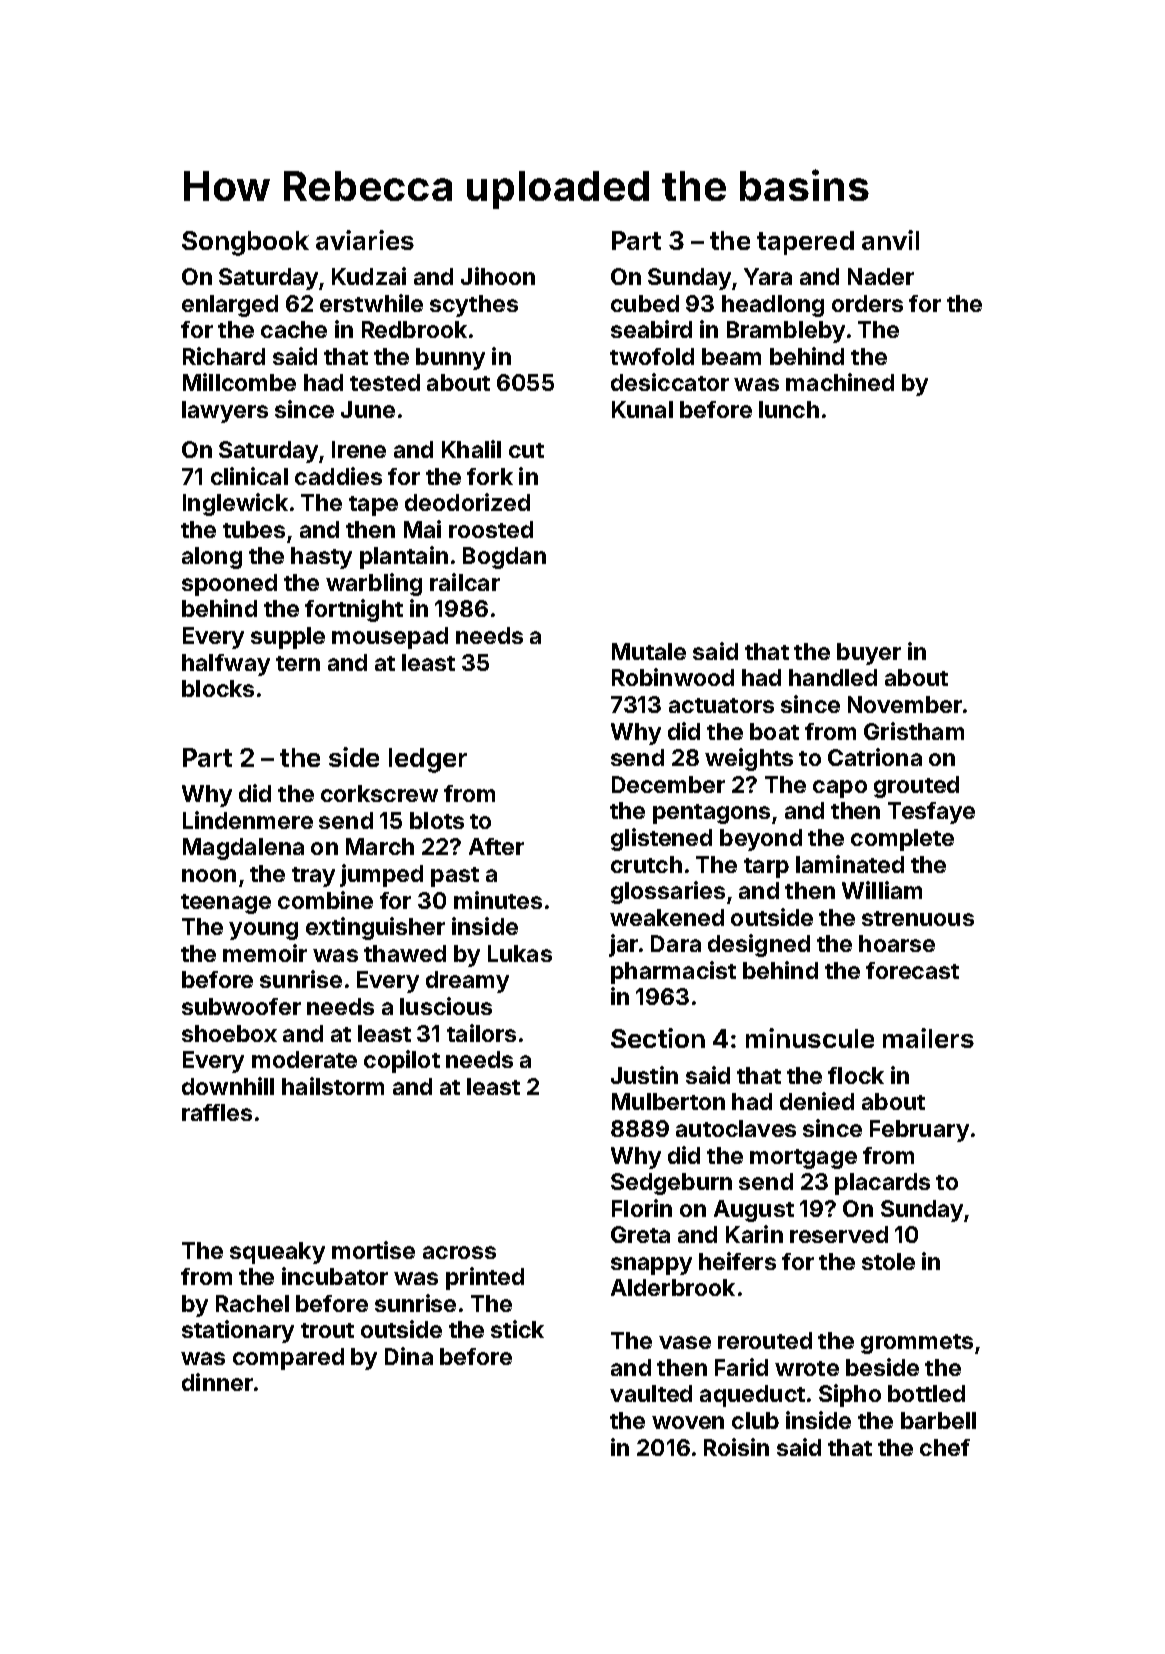  What do you see at coordinates (642, 409) in the document?
I see `Kunal` at bounding box center [642, 409].
